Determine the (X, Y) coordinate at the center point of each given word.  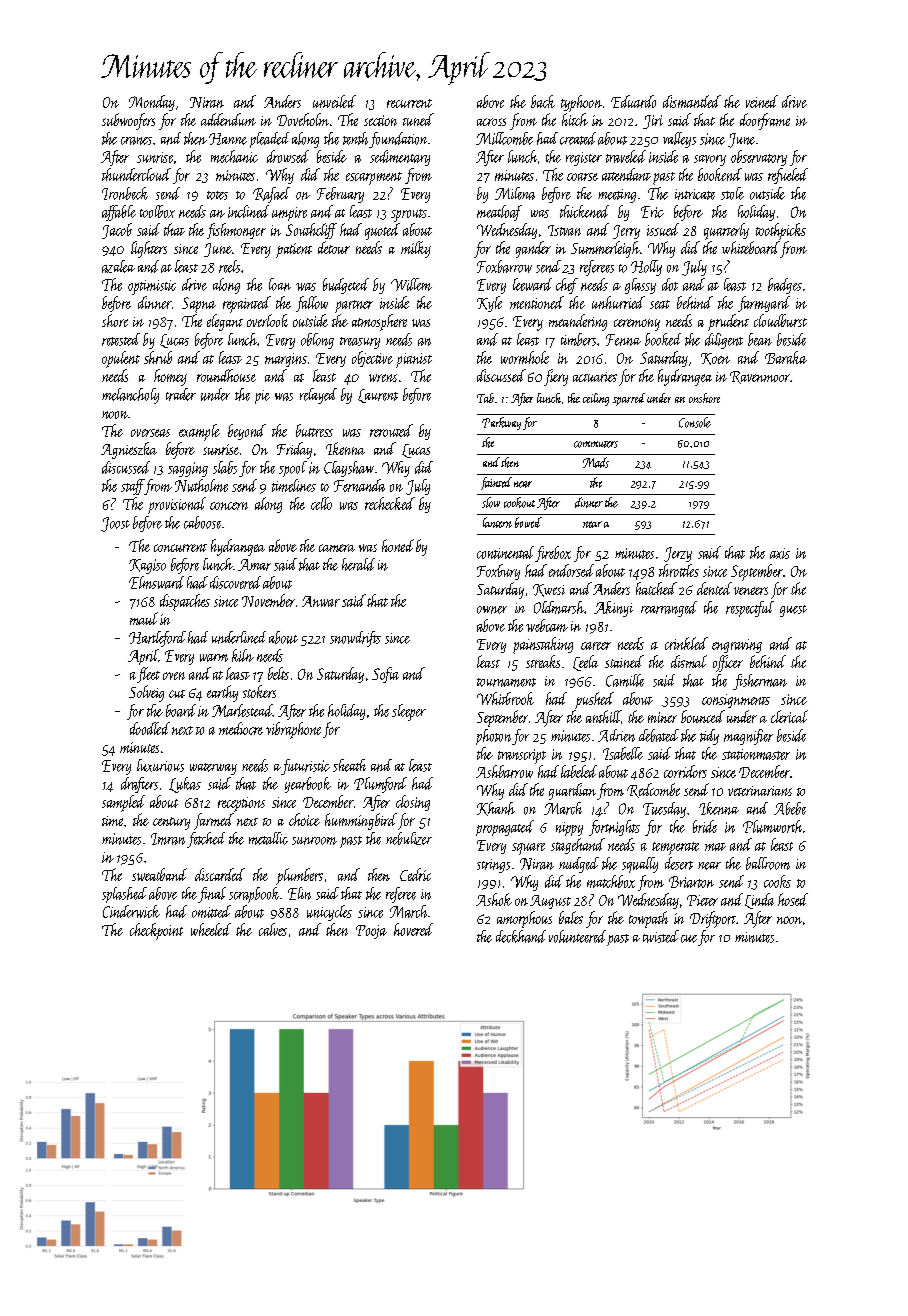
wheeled (211, 929)
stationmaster (756, 754)
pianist (414, 360)
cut (177, 694)
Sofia (385, 675)
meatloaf (499, 213)
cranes (136, 141)
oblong (317, 341)
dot (670, 284)
